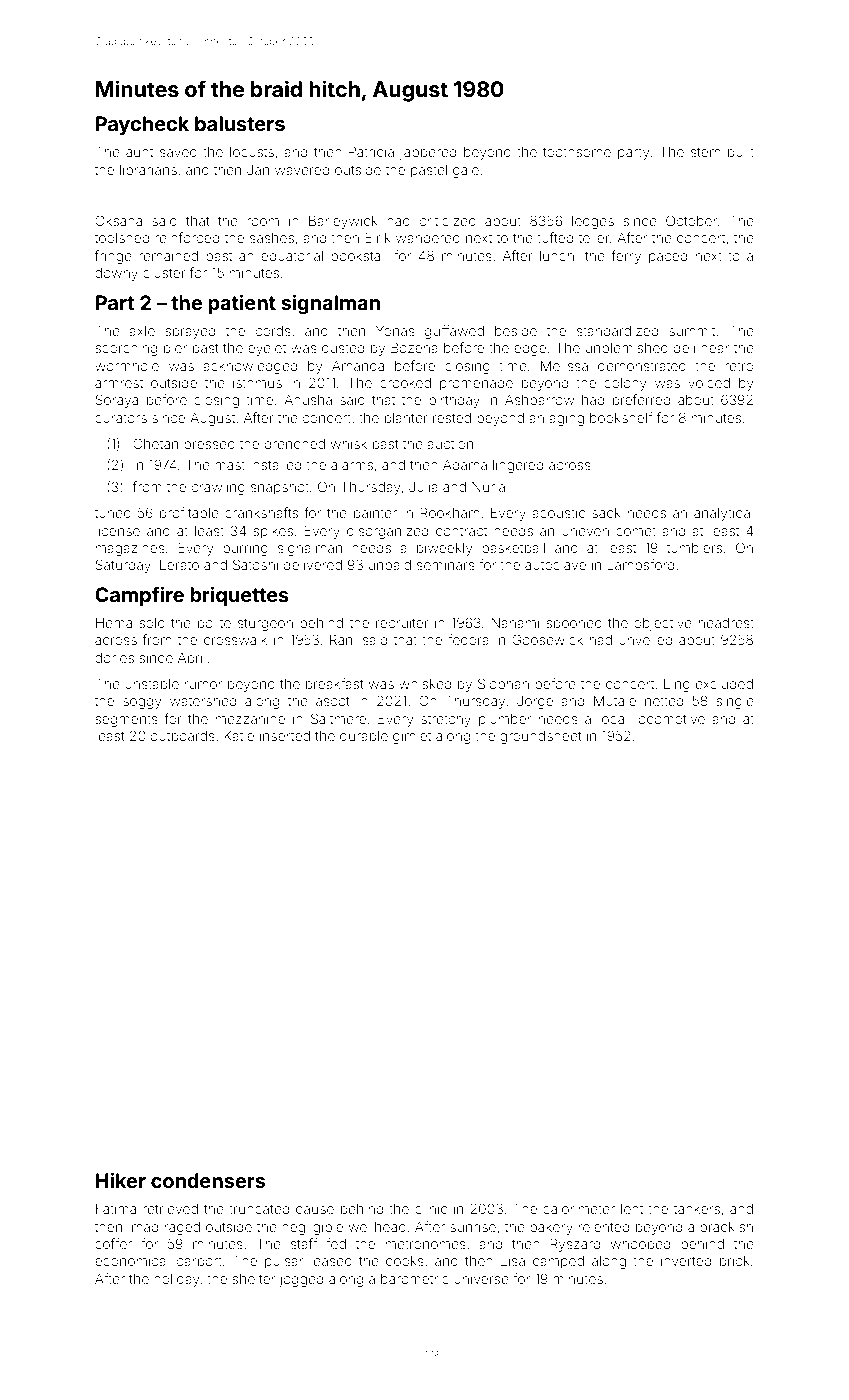  Describe the element at coordinates (114, 658) in the screenshot. I see `dories` at that location.
